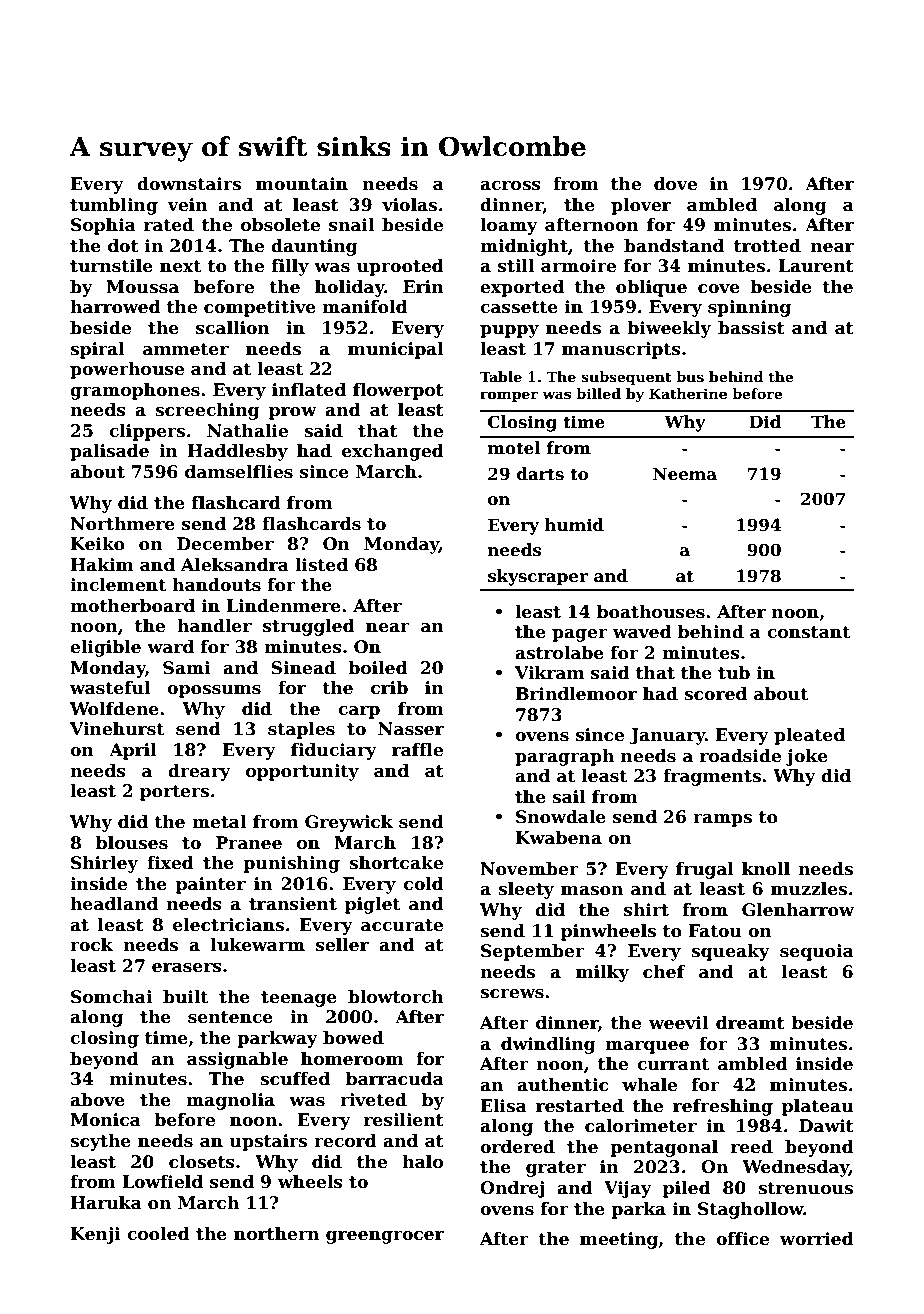 Image resolution: width=924 pixels, height=1314 pixels. What do you see at coordinates (675, 184) in the screenshot?
I see `dove` at bounding box center [675, 184].
